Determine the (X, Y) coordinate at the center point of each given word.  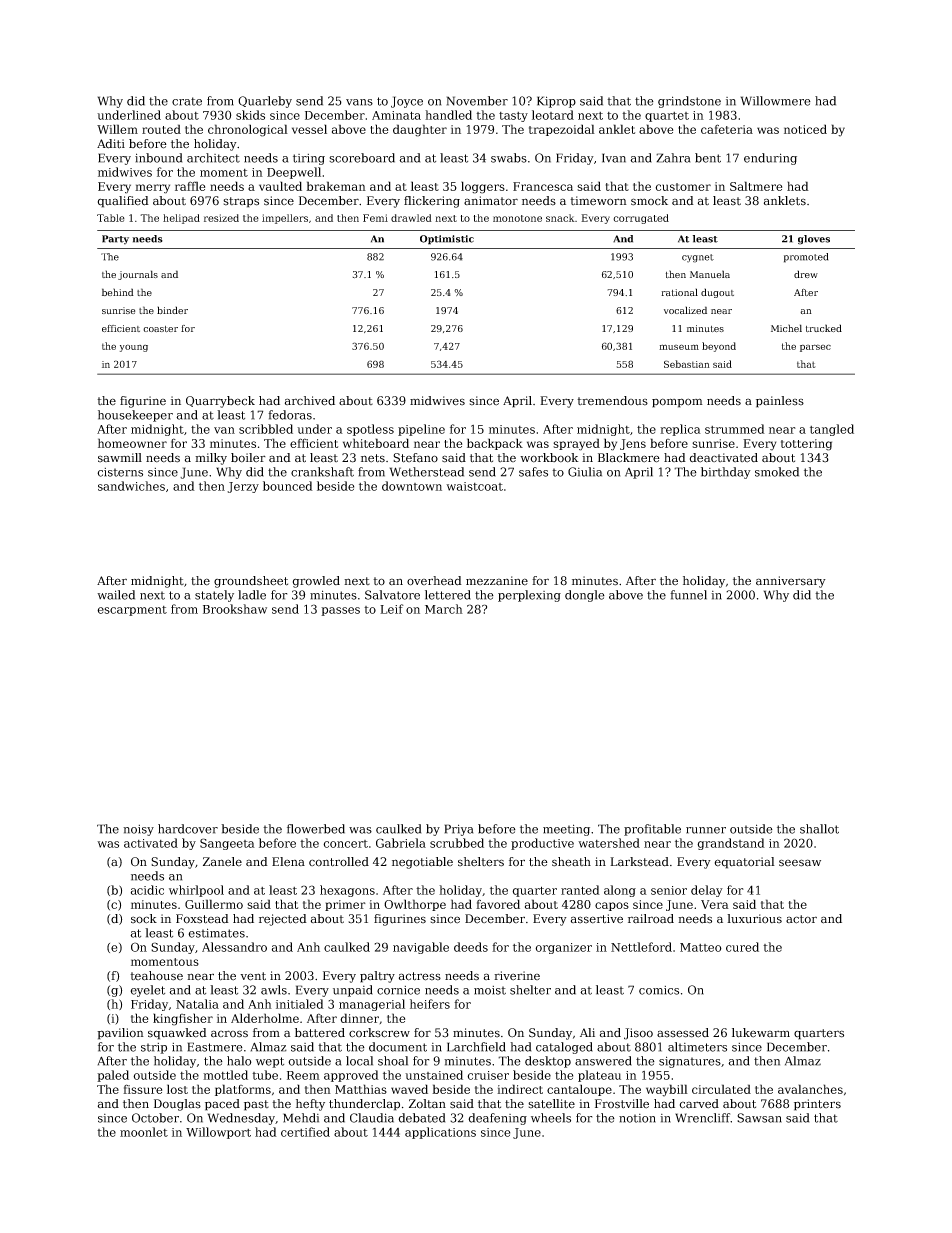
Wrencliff (703, 1118)
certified (305, 1132)
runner (706, 830)
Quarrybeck (220, 402)
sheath (571, 862)
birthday (726, 473)
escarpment (132, 611)
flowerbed (316, 829)
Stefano (415, 458)
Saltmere (756, 186)
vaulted (280, 186)
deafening (497, 1119)
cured (742, 947)
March (444, 609)
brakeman (336, 186)
